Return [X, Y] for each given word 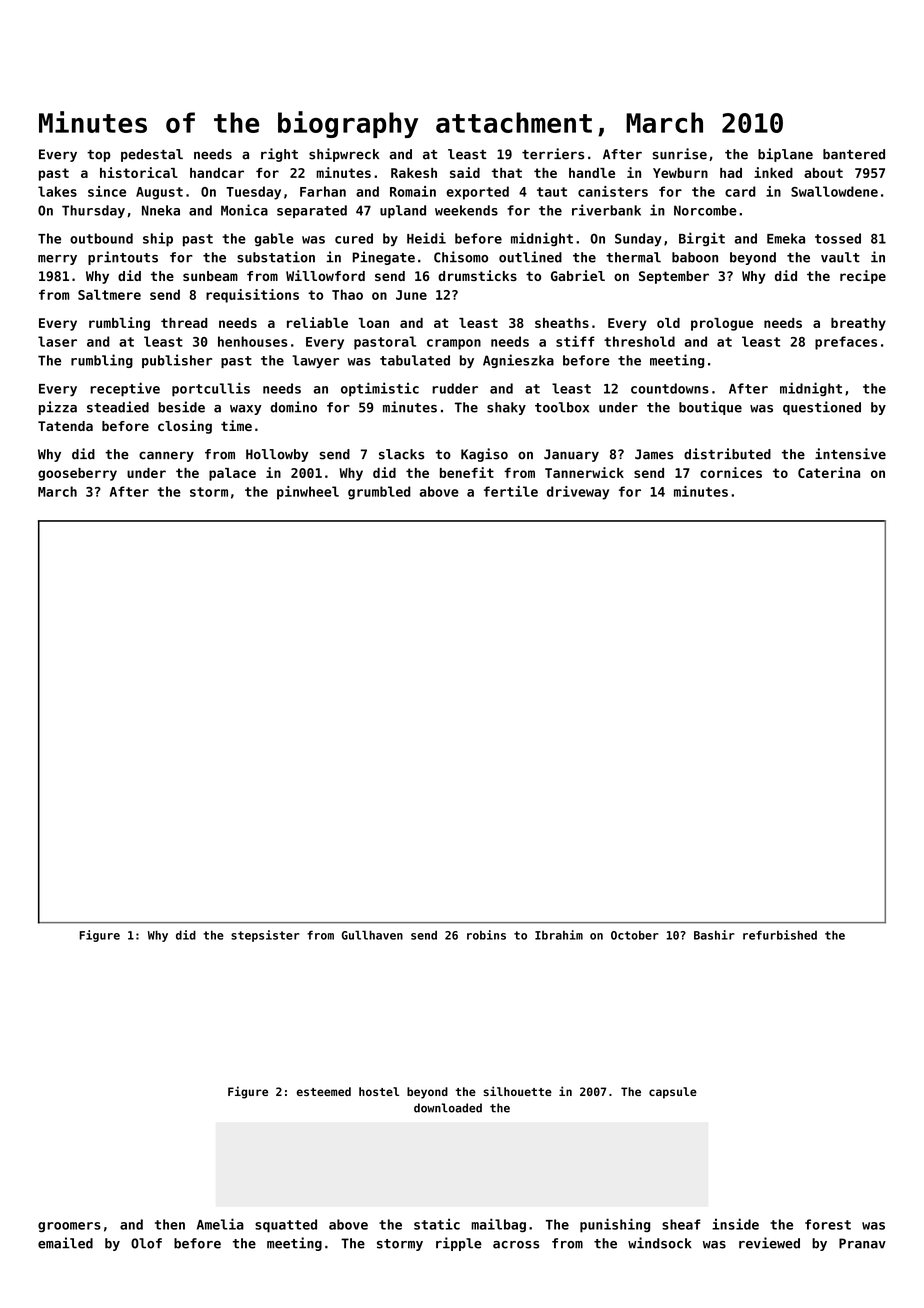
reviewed [769, 1243]
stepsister [265, 936]
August [159, 193]
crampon [454, 344]
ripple [459, 1244]
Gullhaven [372, 935]
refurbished [780, 935]
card [740, 191]
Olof [146, 1243]
